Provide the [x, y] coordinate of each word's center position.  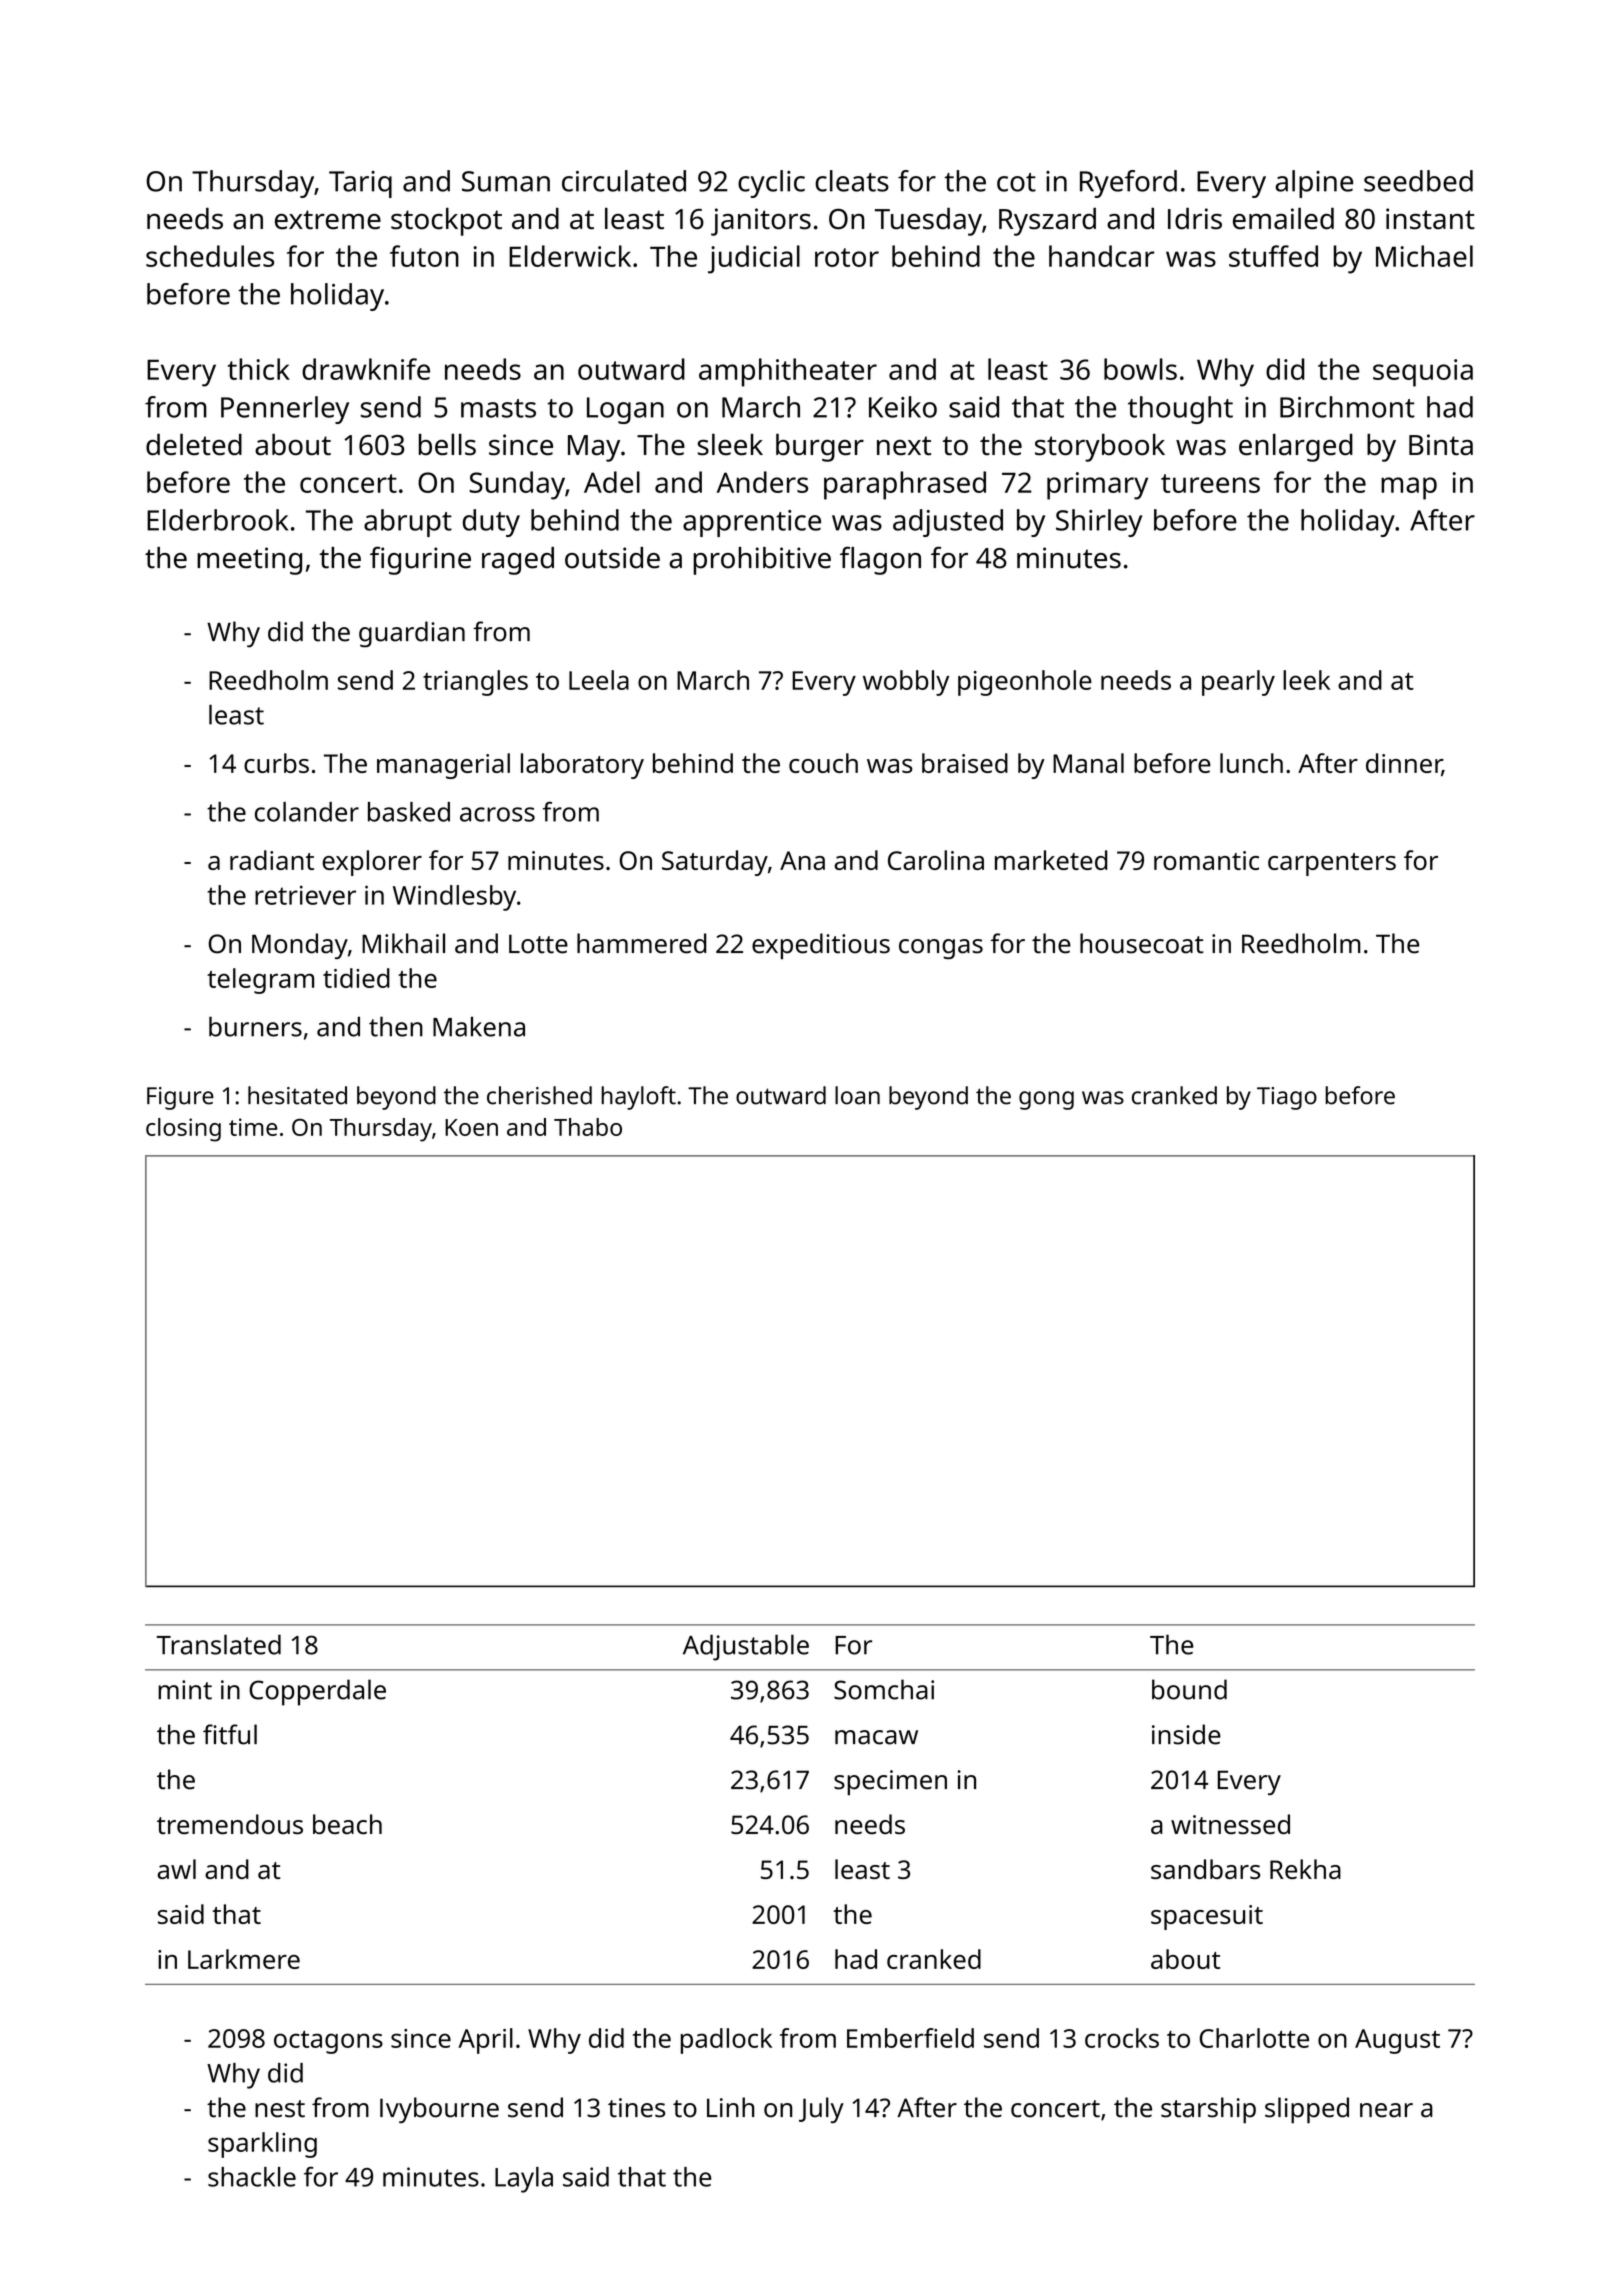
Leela [599, 680]
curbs [276, 763]
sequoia [1423, 373]
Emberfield [910, 2038]
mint [185, 1690]
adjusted [948, 523]
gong [1046, 1100]
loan [857, 1095]
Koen [471, 1127]
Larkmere [244, 1959]
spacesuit [1207, 1917]
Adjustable [746, 1647]
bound [1189, 1689]
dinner [1404, 764]
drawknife [366, 369]
